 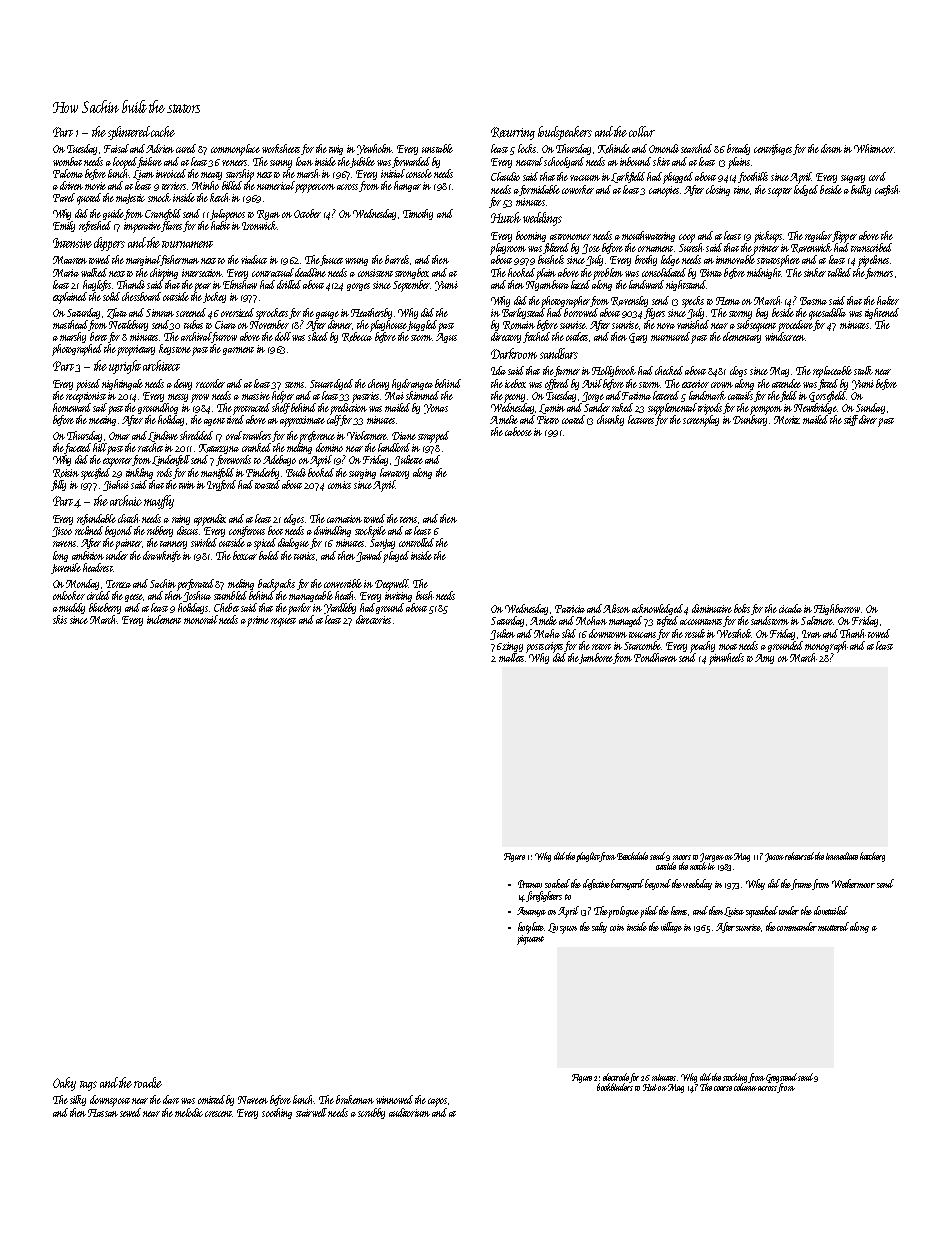 What do you see at coordinates (842, 856) in the screenshot?
I see `immediate` at bounding box center [842, 856].
